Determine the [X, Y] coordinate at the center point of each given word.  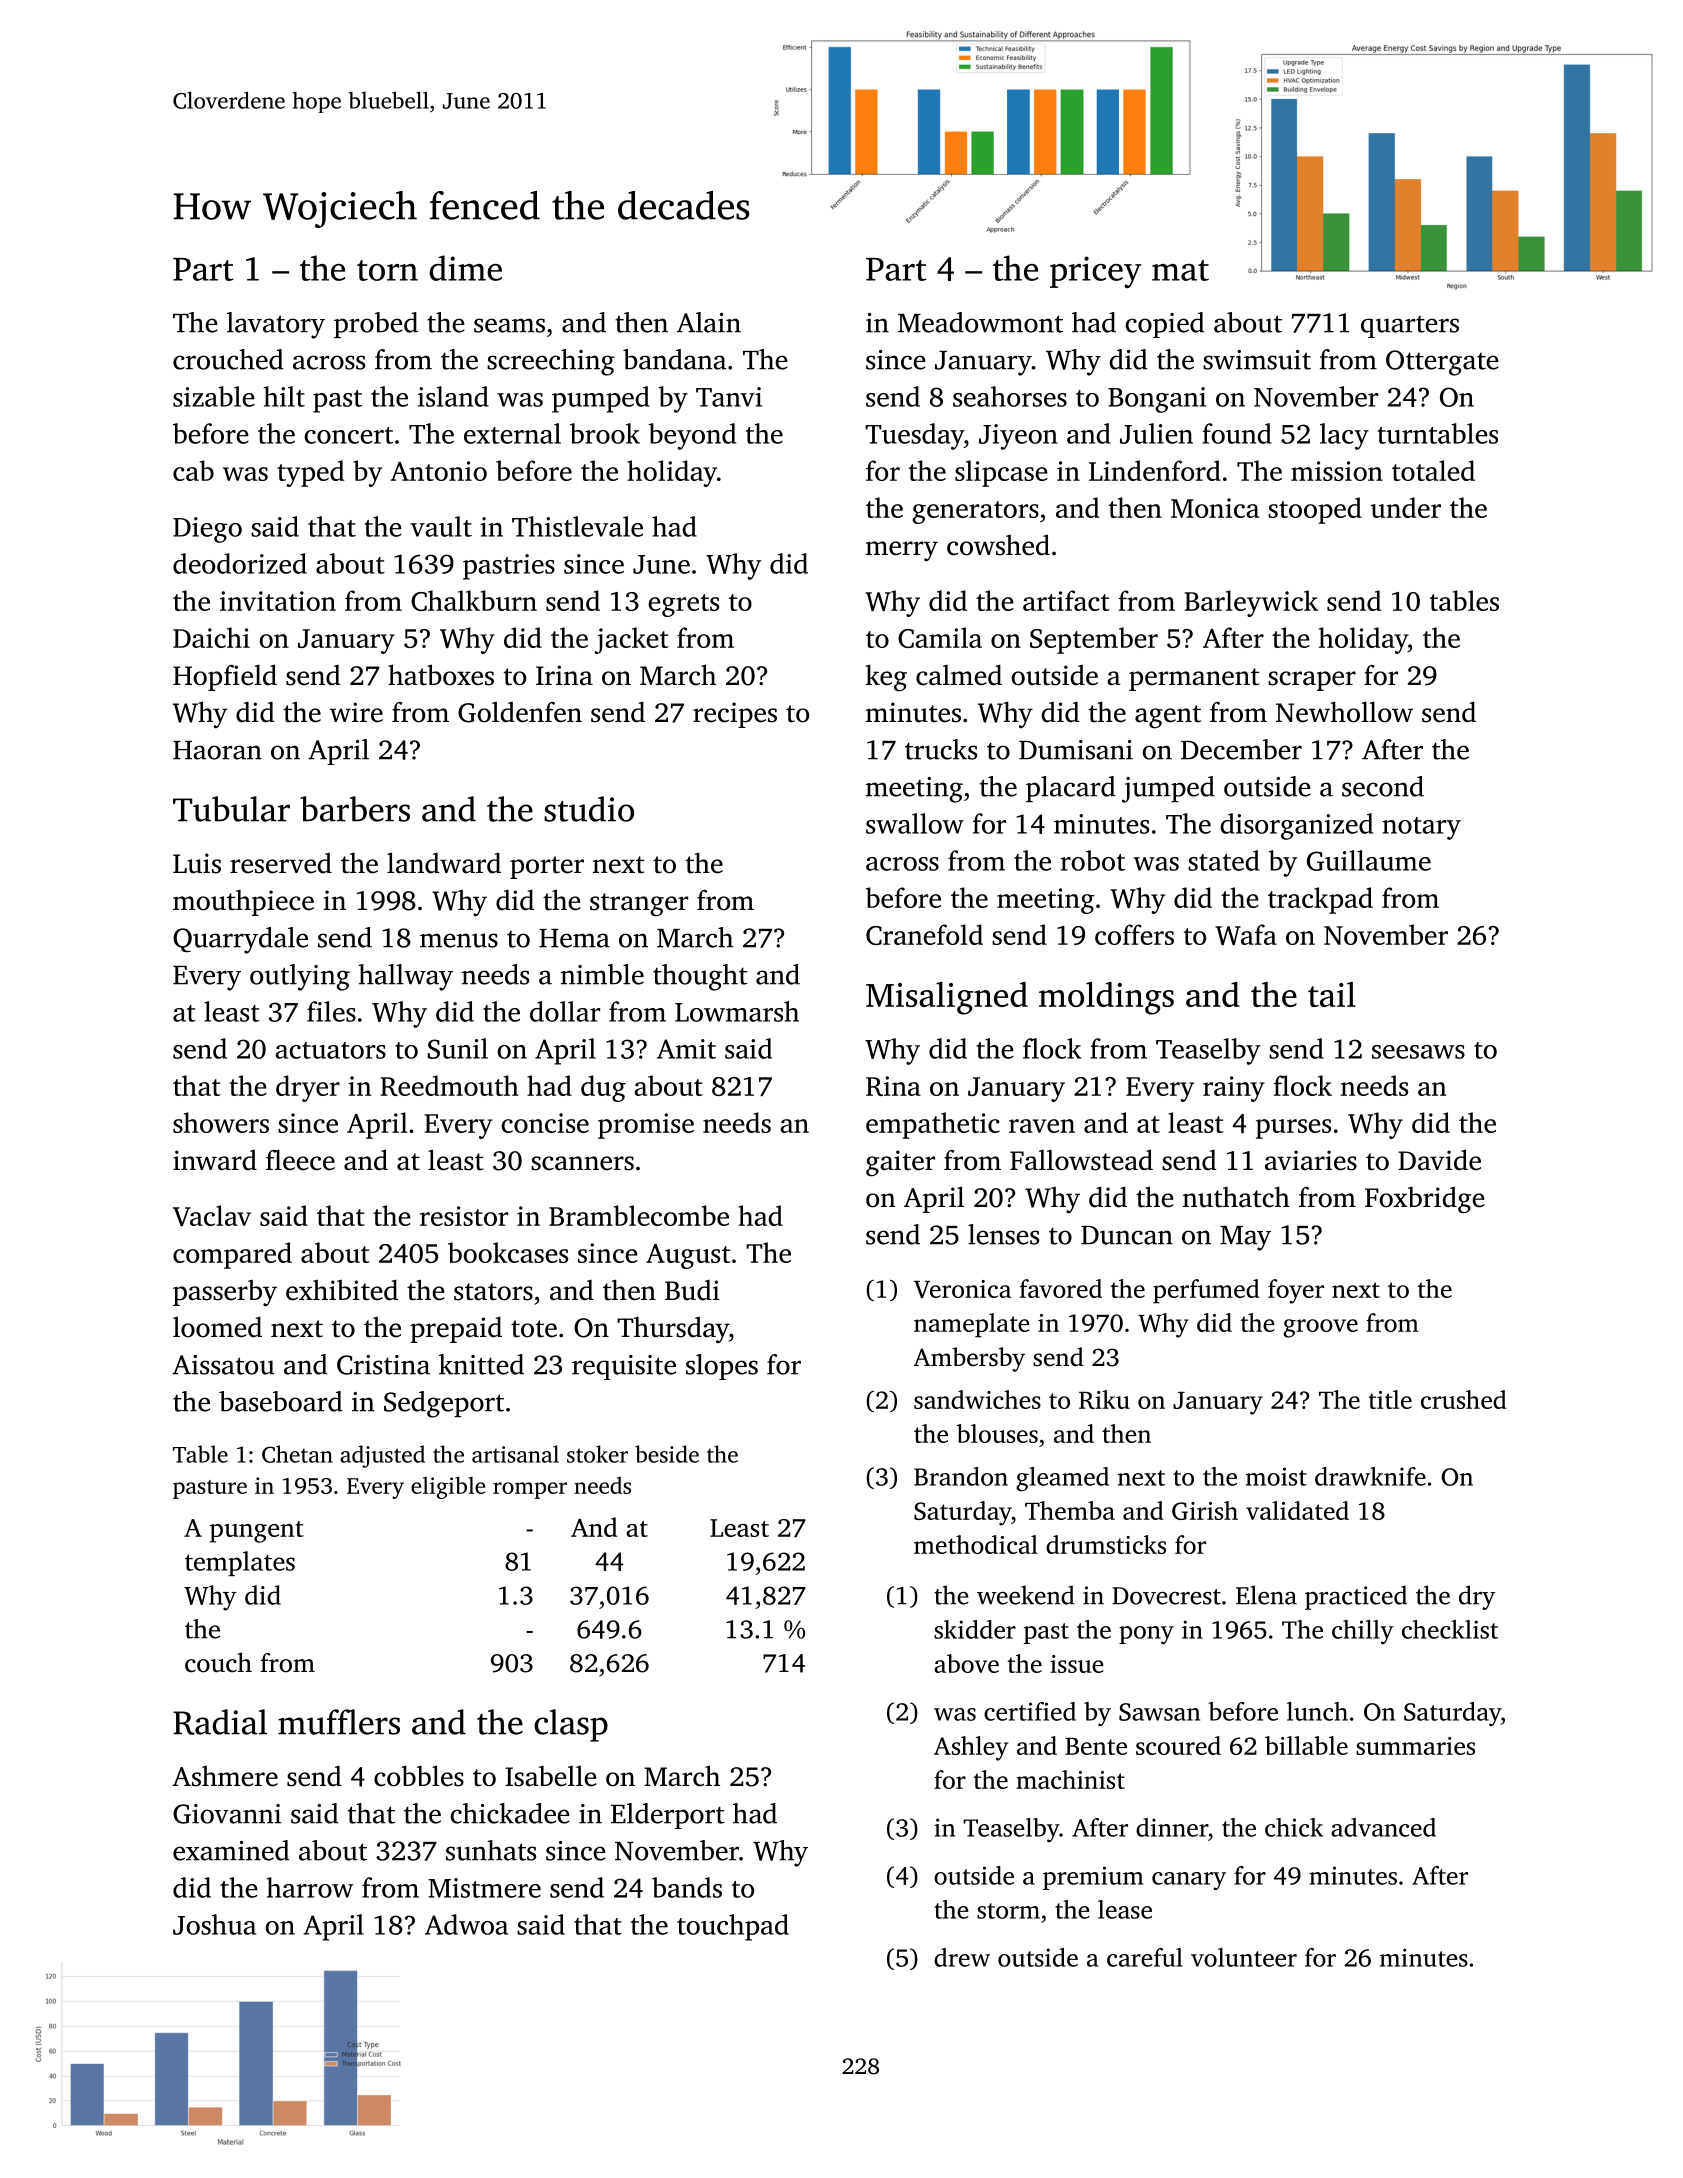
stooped [1315, 510]
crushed [1464, 1399]
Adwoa [466, 1924]
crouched [228, 359]
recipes [735, 715]
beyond [692, 436]
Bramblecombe [639, 1215]
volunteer [1244, 1957]
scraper [1312, 681]
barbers [355, 809]
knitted [481, 1364]
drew [962, 1957]
